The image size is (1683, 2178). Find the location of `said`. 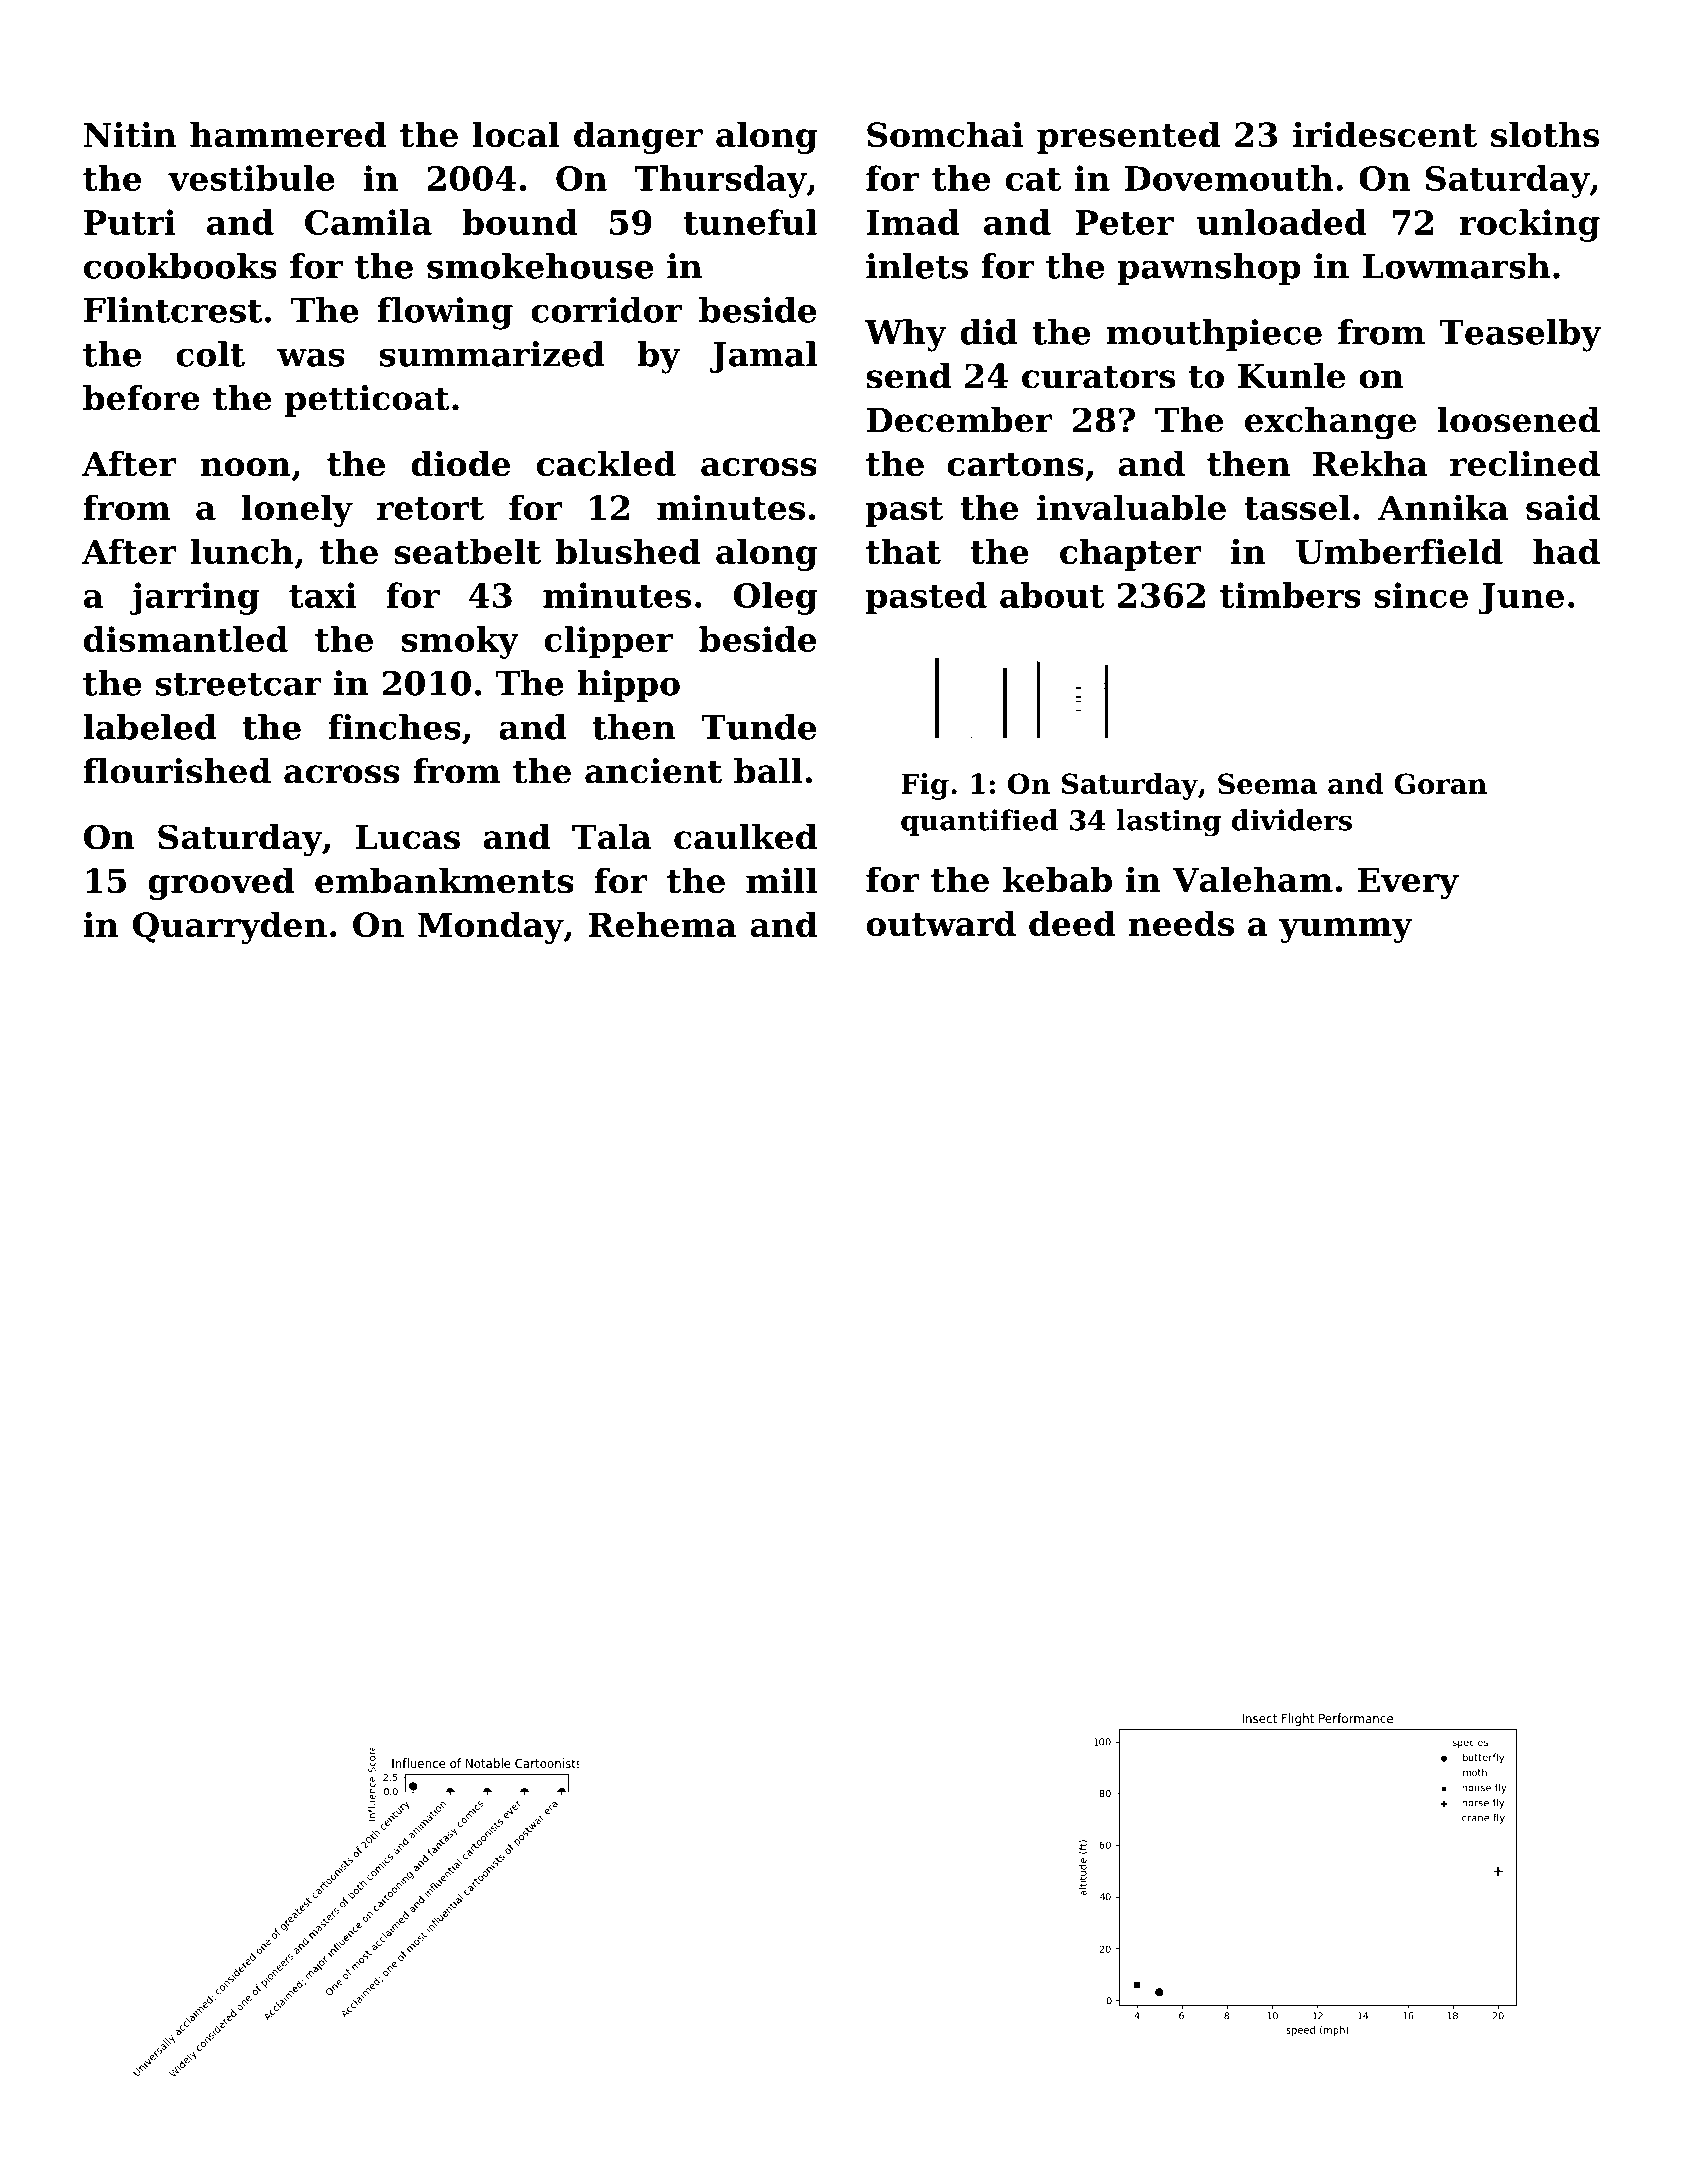

said is located at coordinates (1563, 507).
